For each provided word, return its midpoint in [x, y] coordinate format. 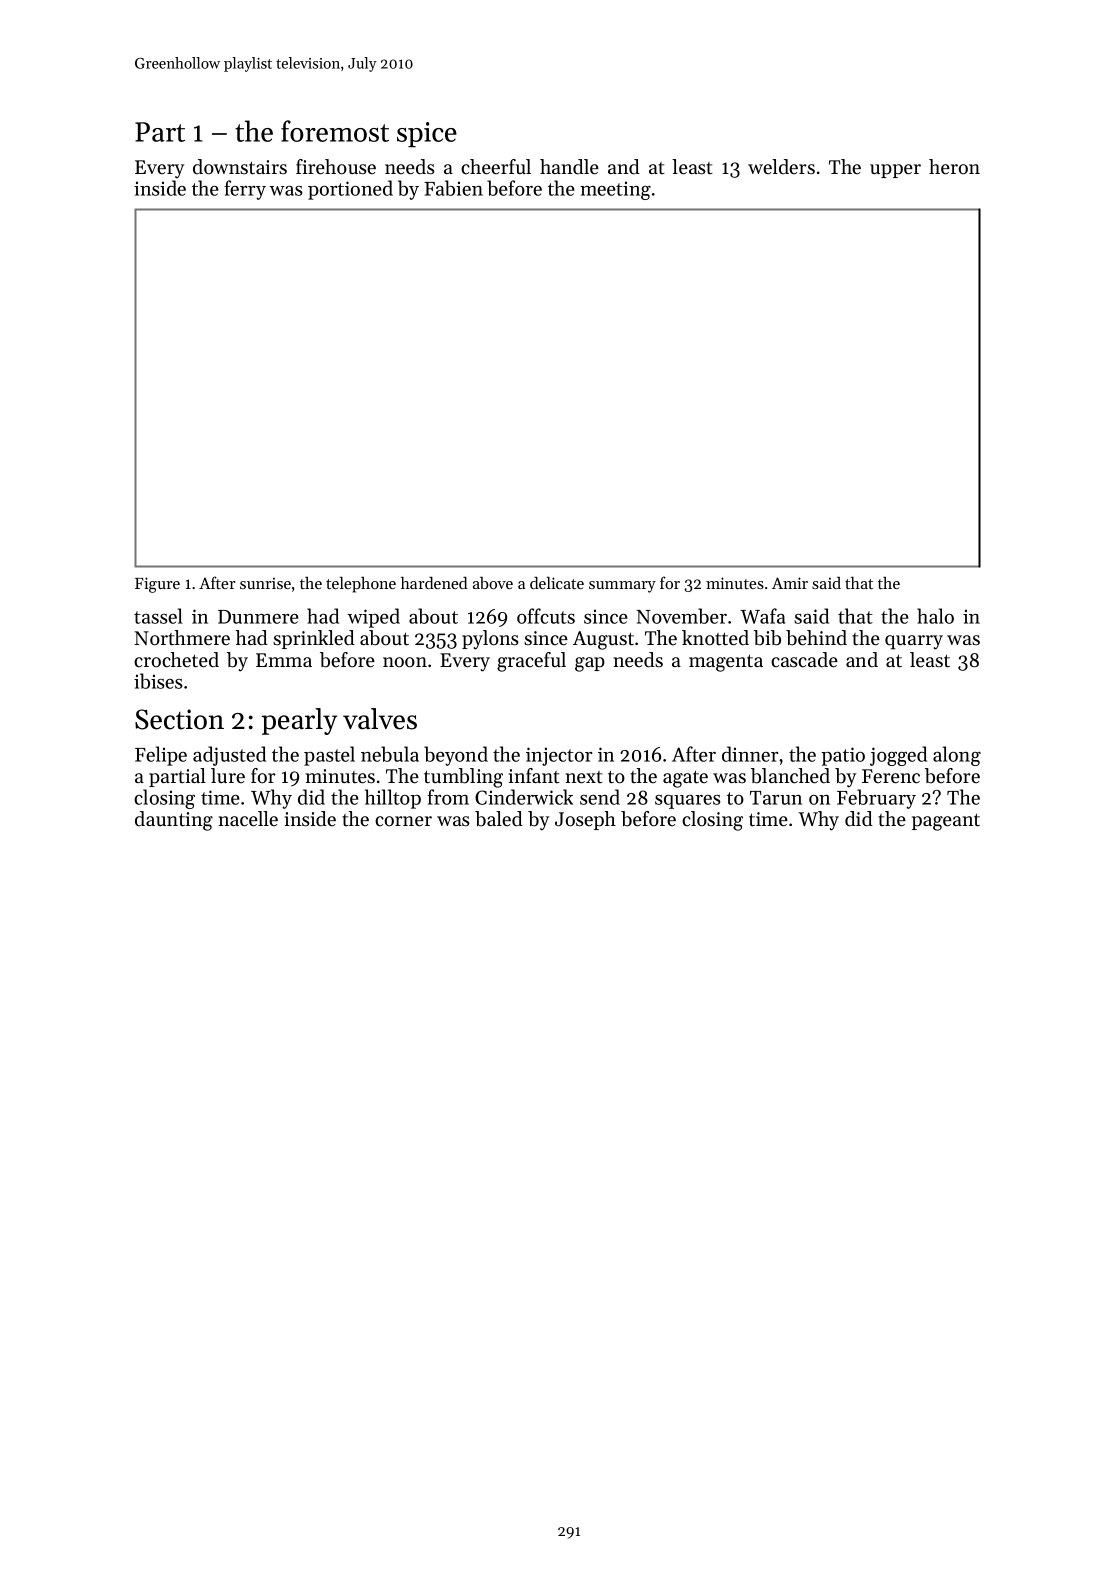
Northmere [182, 638]
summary [622, 587]
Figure [157, 585]
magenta [726, 663]
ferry [245, 190]
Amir [790, 583]
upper [895, 171]
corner [403, 821]
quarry [914, 642]
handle [569, 167]
